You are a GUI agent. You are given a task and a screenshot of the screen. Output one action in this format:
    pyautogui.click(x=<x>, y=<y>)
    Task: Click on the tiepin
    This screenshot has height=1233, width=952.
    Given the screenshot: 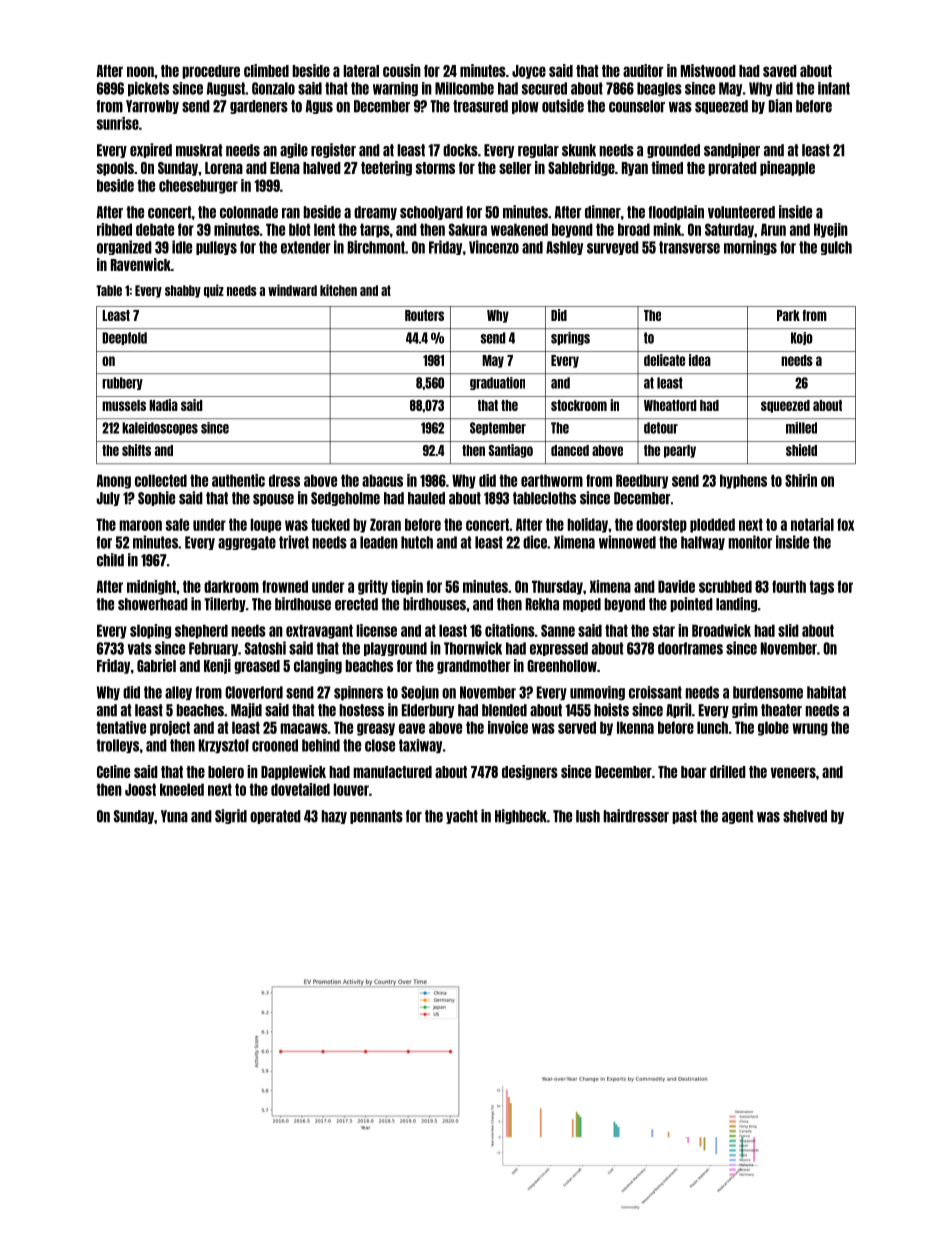 What is the action you would take?
    pyautogui.click(x=407, y=587)
